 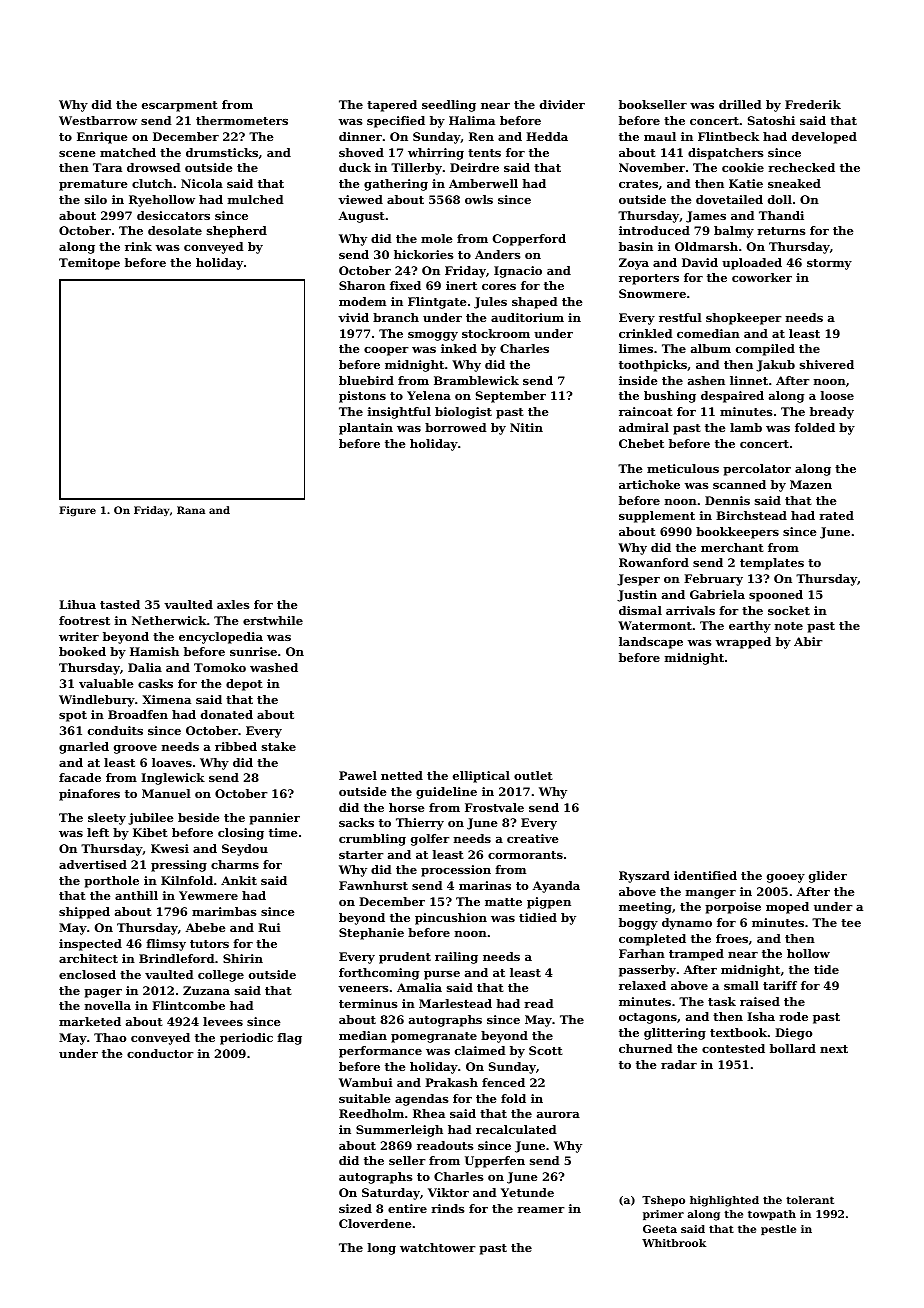 I want to click on desolate, so click(x=175, y=230).
